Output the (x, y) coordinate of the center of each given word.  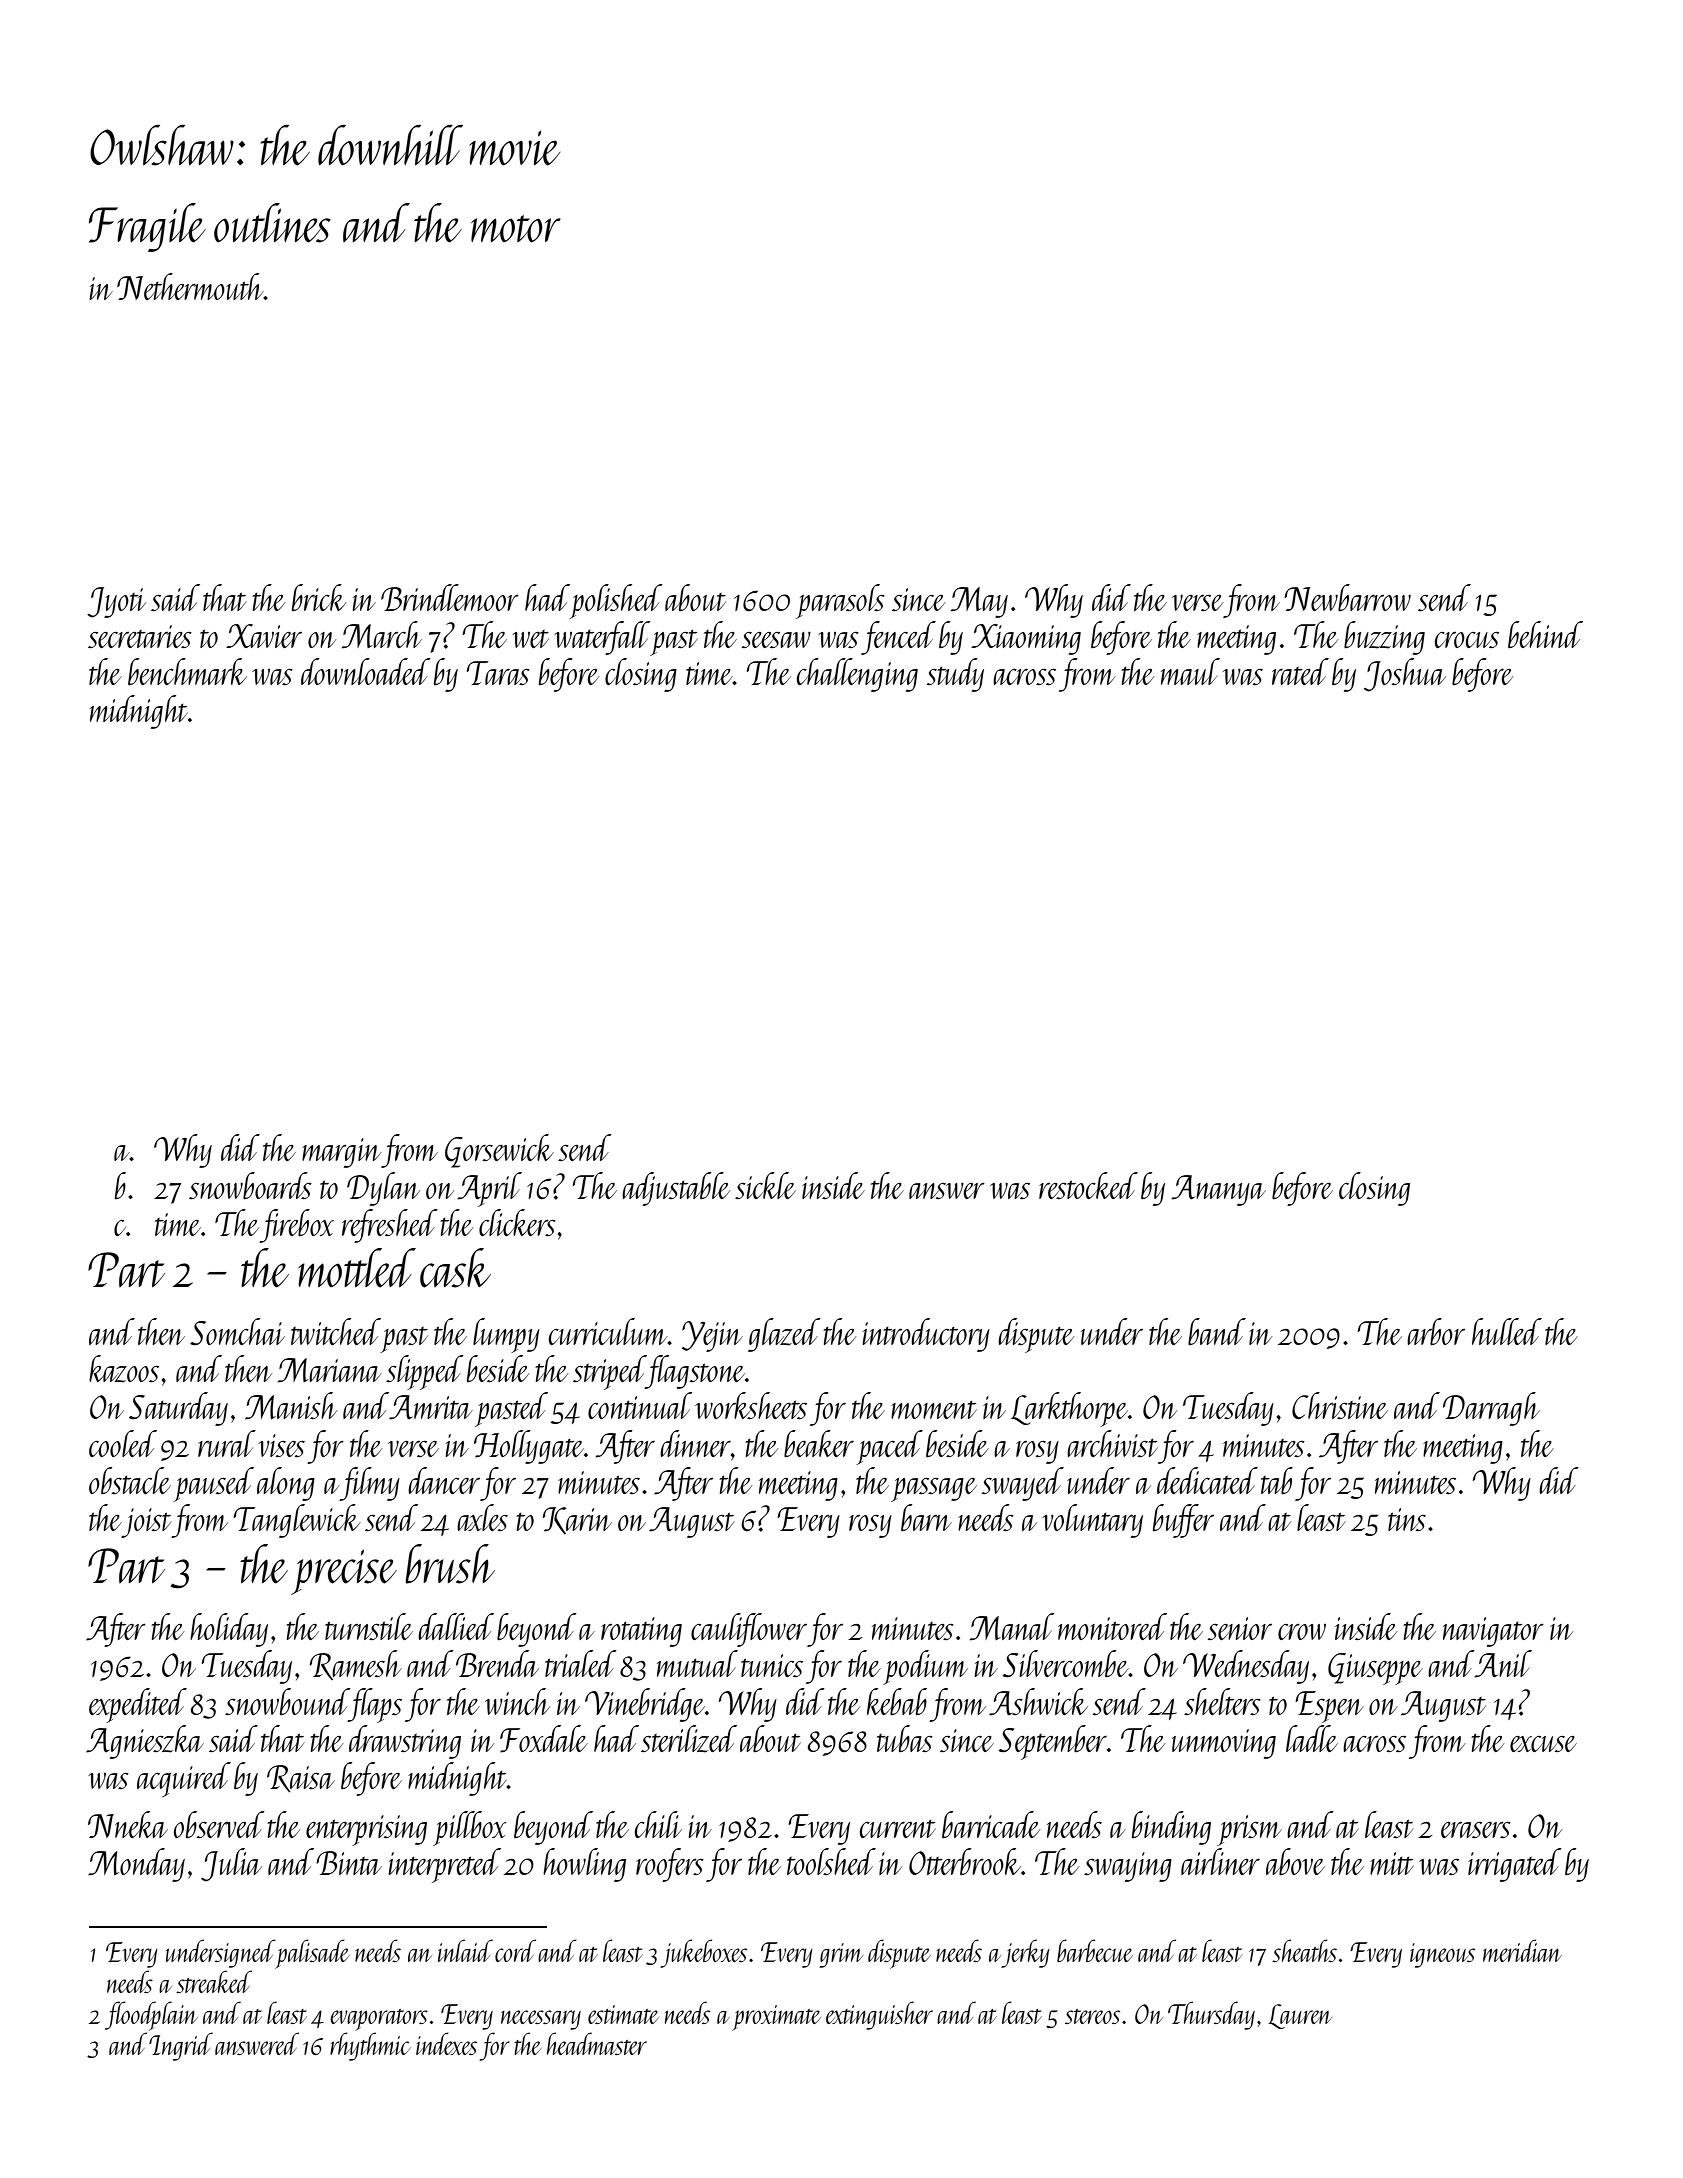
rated (1300, 671)
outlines (272, 223)
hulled (1507, 1331)
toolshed (831, 1861)
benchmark (187, 671)
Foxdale (544, 1739)
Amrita (431, 1407)
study (955, 675)
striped (609, 1372)
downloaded (366, 671)
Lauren (1300, 2016)
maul (1190, 671)
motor (516, 229)
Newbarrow (1347, 598)
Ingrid (181, 2046)
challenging (857, 675)
